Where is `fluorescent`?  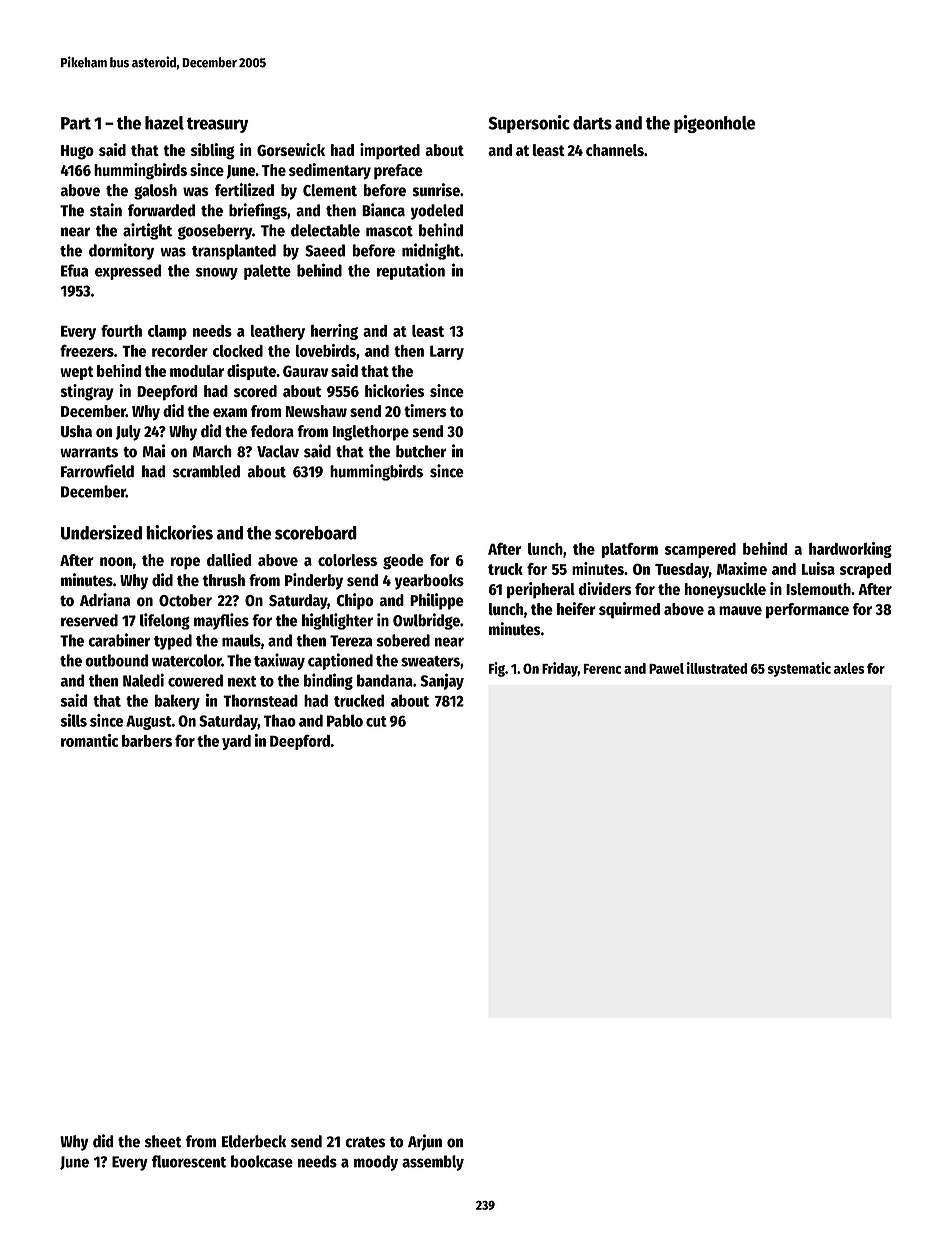 fluorescent is located at coordinates (189, 1161).
